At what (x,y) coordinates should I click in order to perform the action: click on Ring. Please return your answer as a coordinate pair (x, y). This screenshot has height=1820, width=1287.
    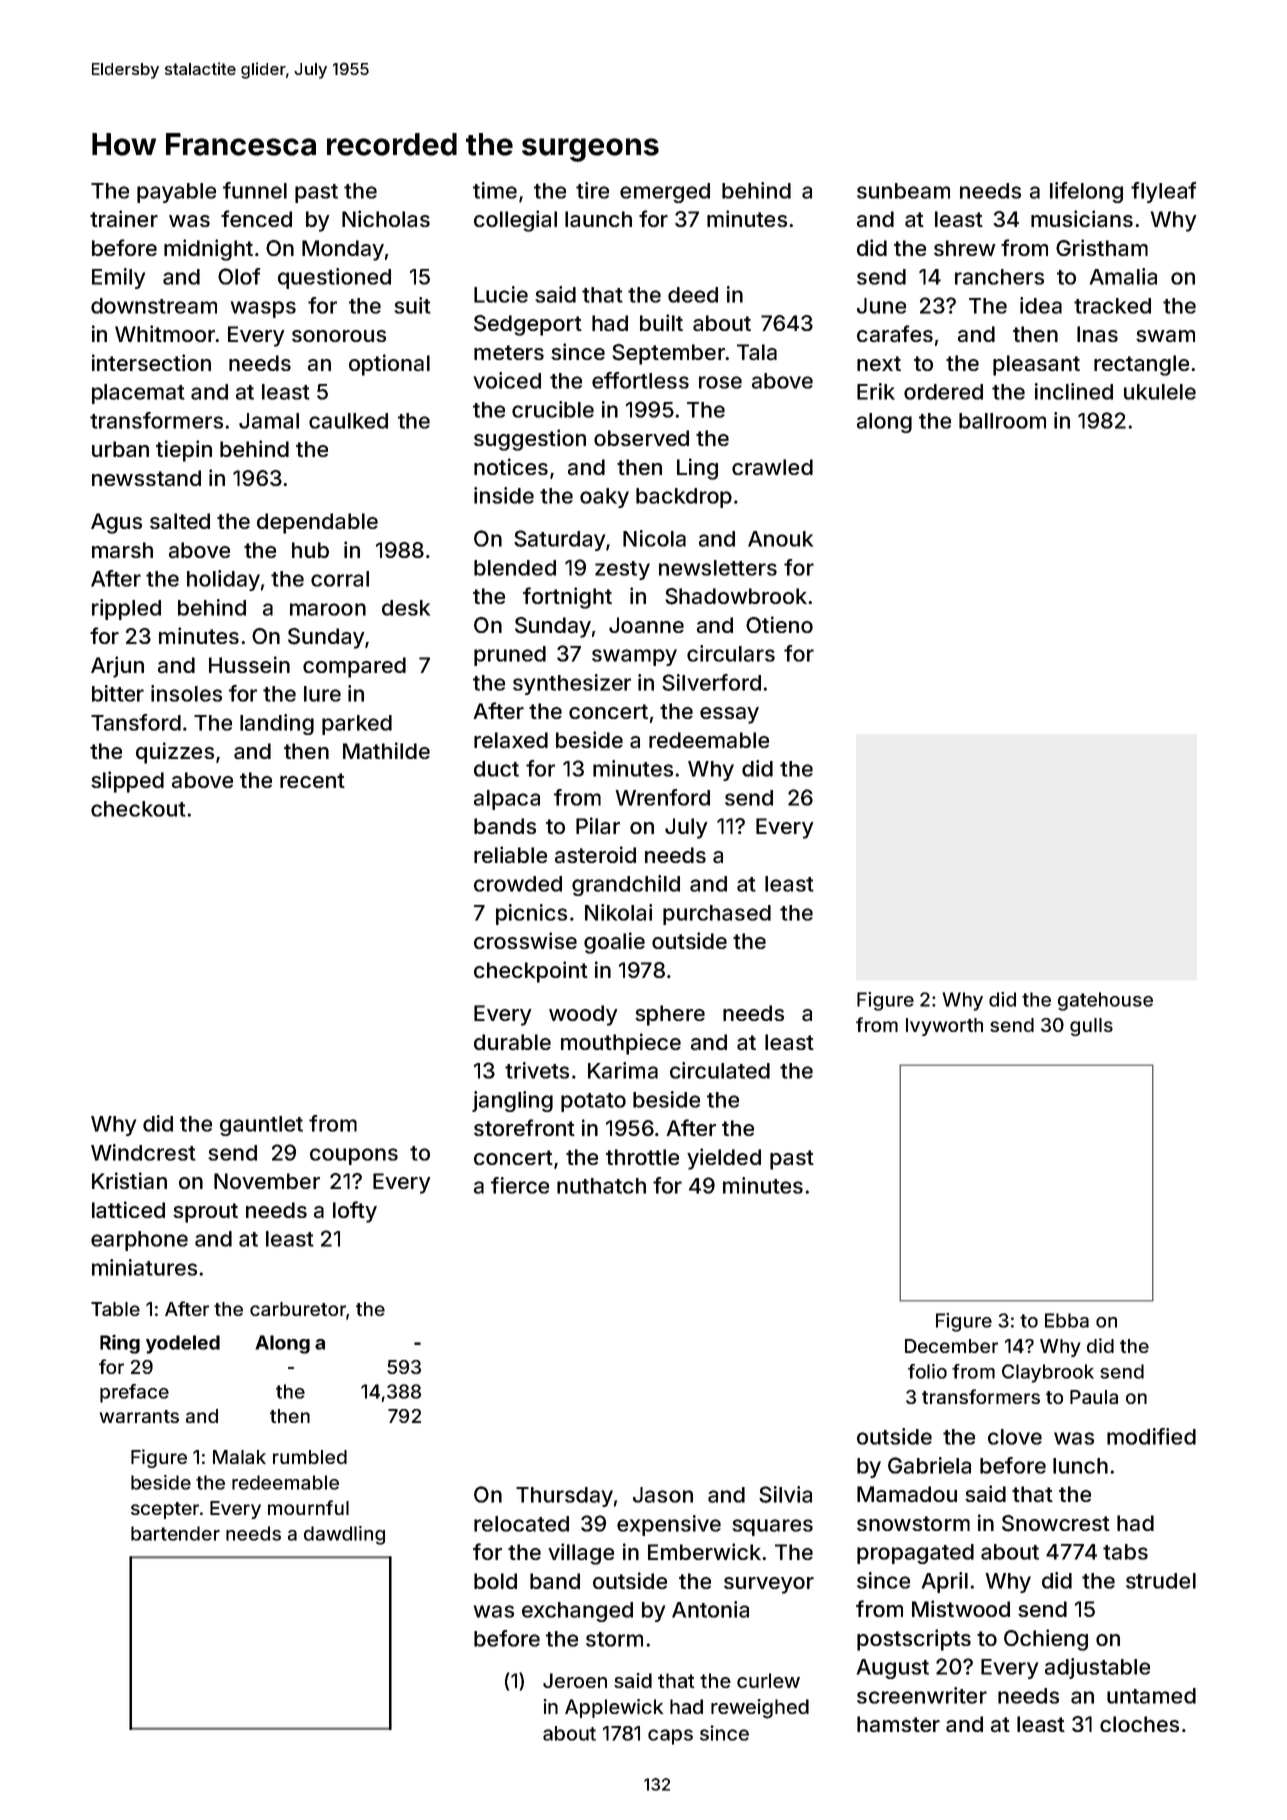
    Looking at the image, I should click on (120, 1344).
